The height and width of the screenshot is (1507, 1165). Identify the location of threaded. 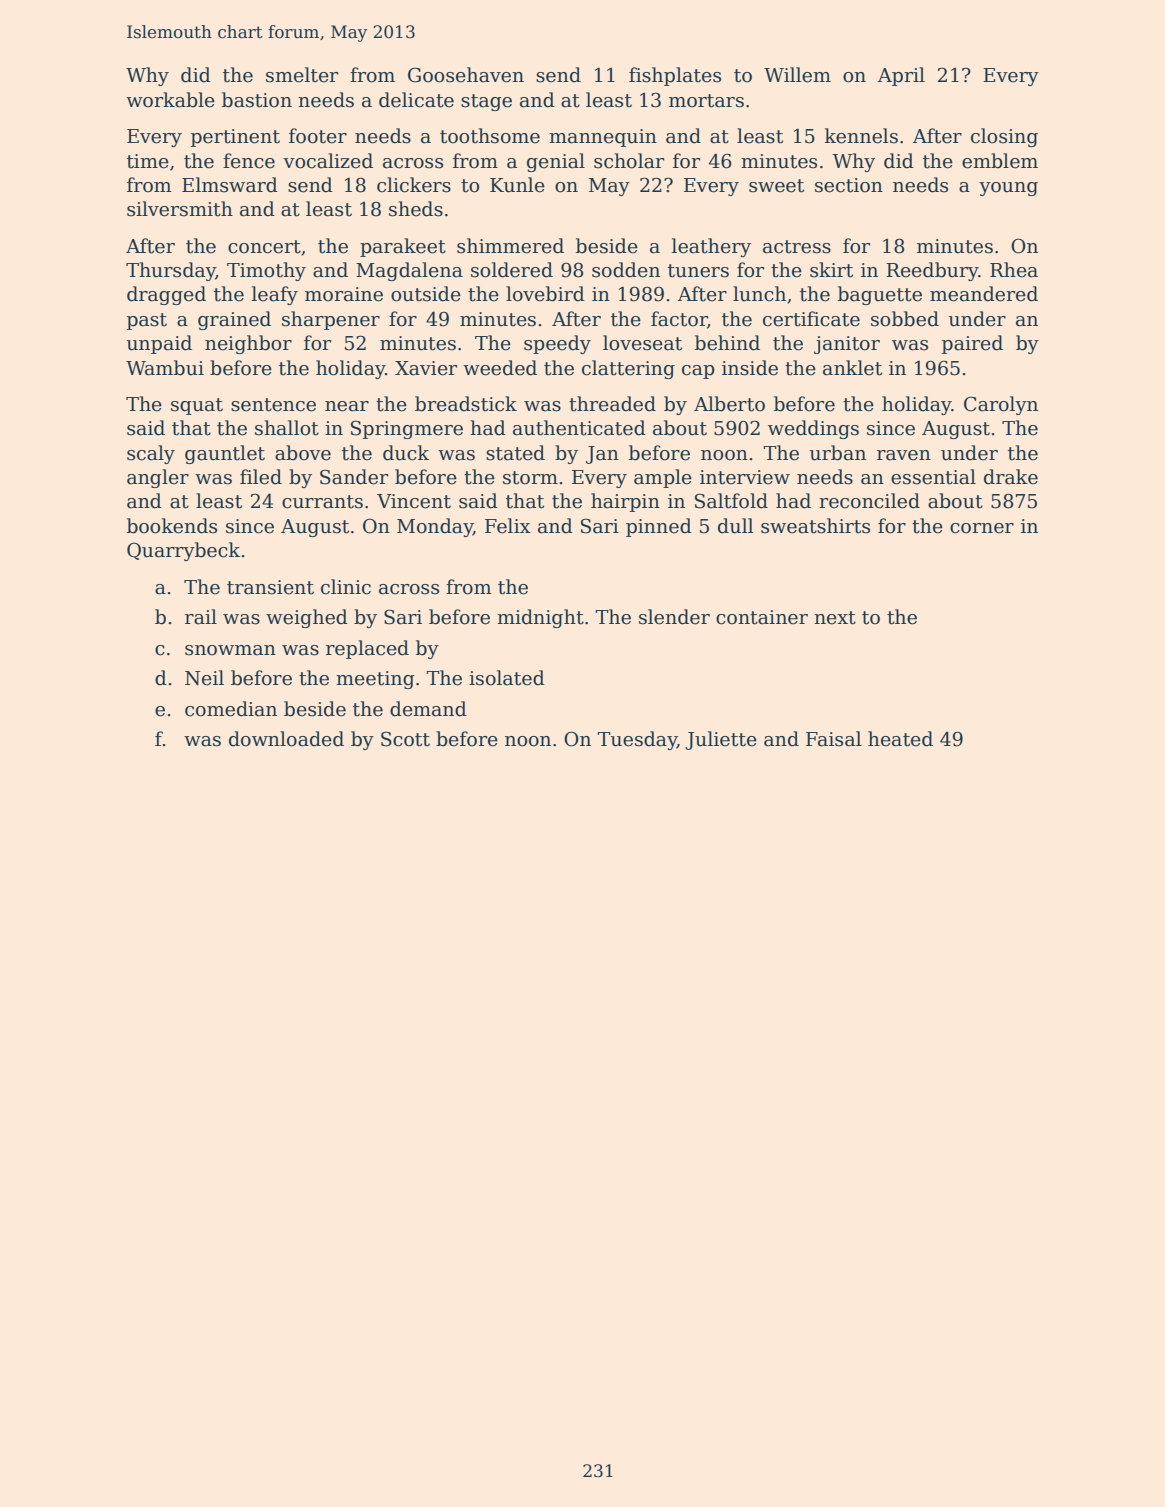
(612, 404).
